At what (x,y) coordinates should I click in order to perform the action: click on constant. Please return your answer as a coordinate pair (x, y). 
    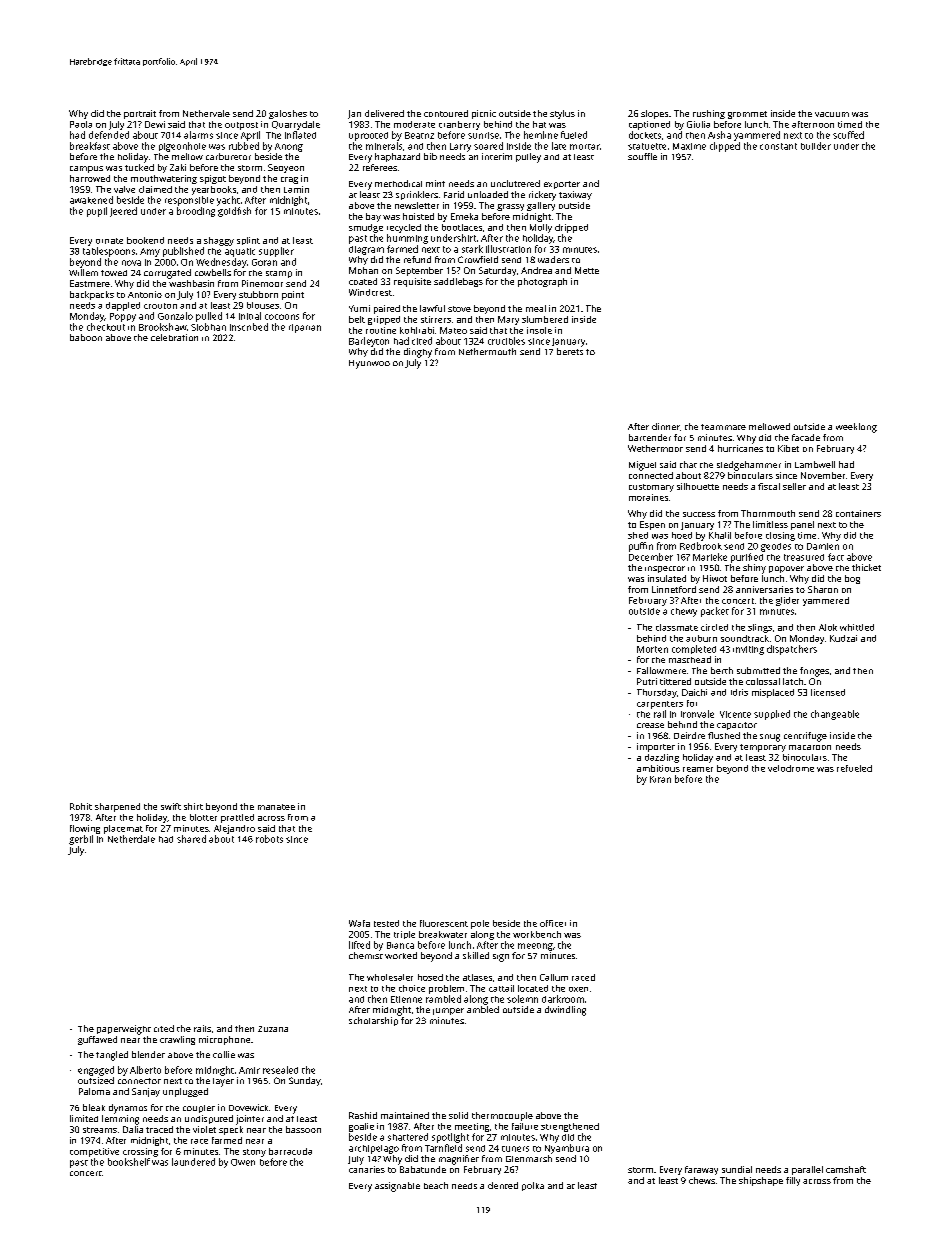
    Looking at the image, I should click on (778, 146).
